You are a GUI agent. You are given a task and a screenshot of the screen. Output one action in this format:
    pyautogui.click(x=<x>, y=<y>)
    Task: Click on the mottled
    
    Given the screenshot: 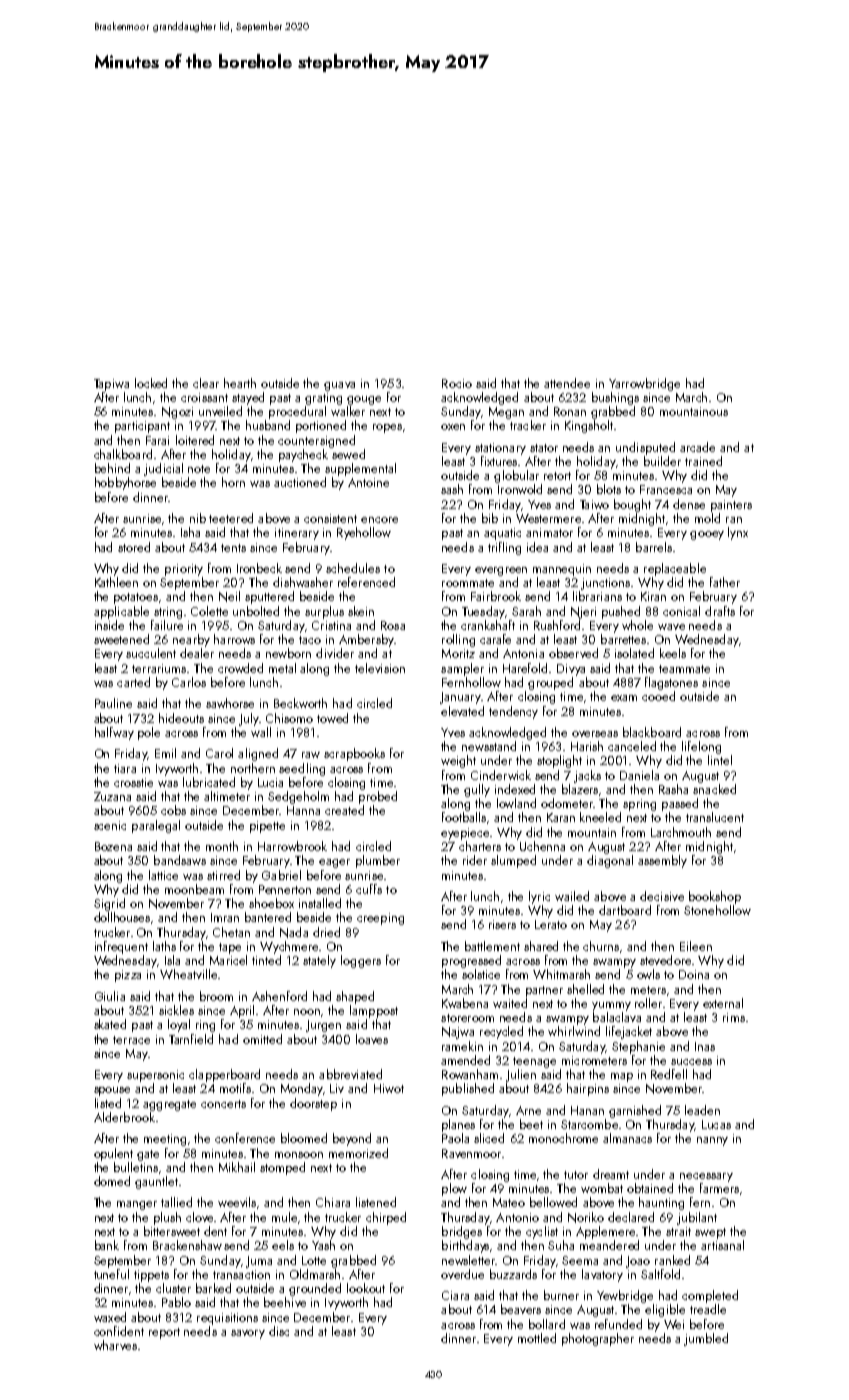 What is the action you would take?
    pyautogui.click(x=537, y=1338)
